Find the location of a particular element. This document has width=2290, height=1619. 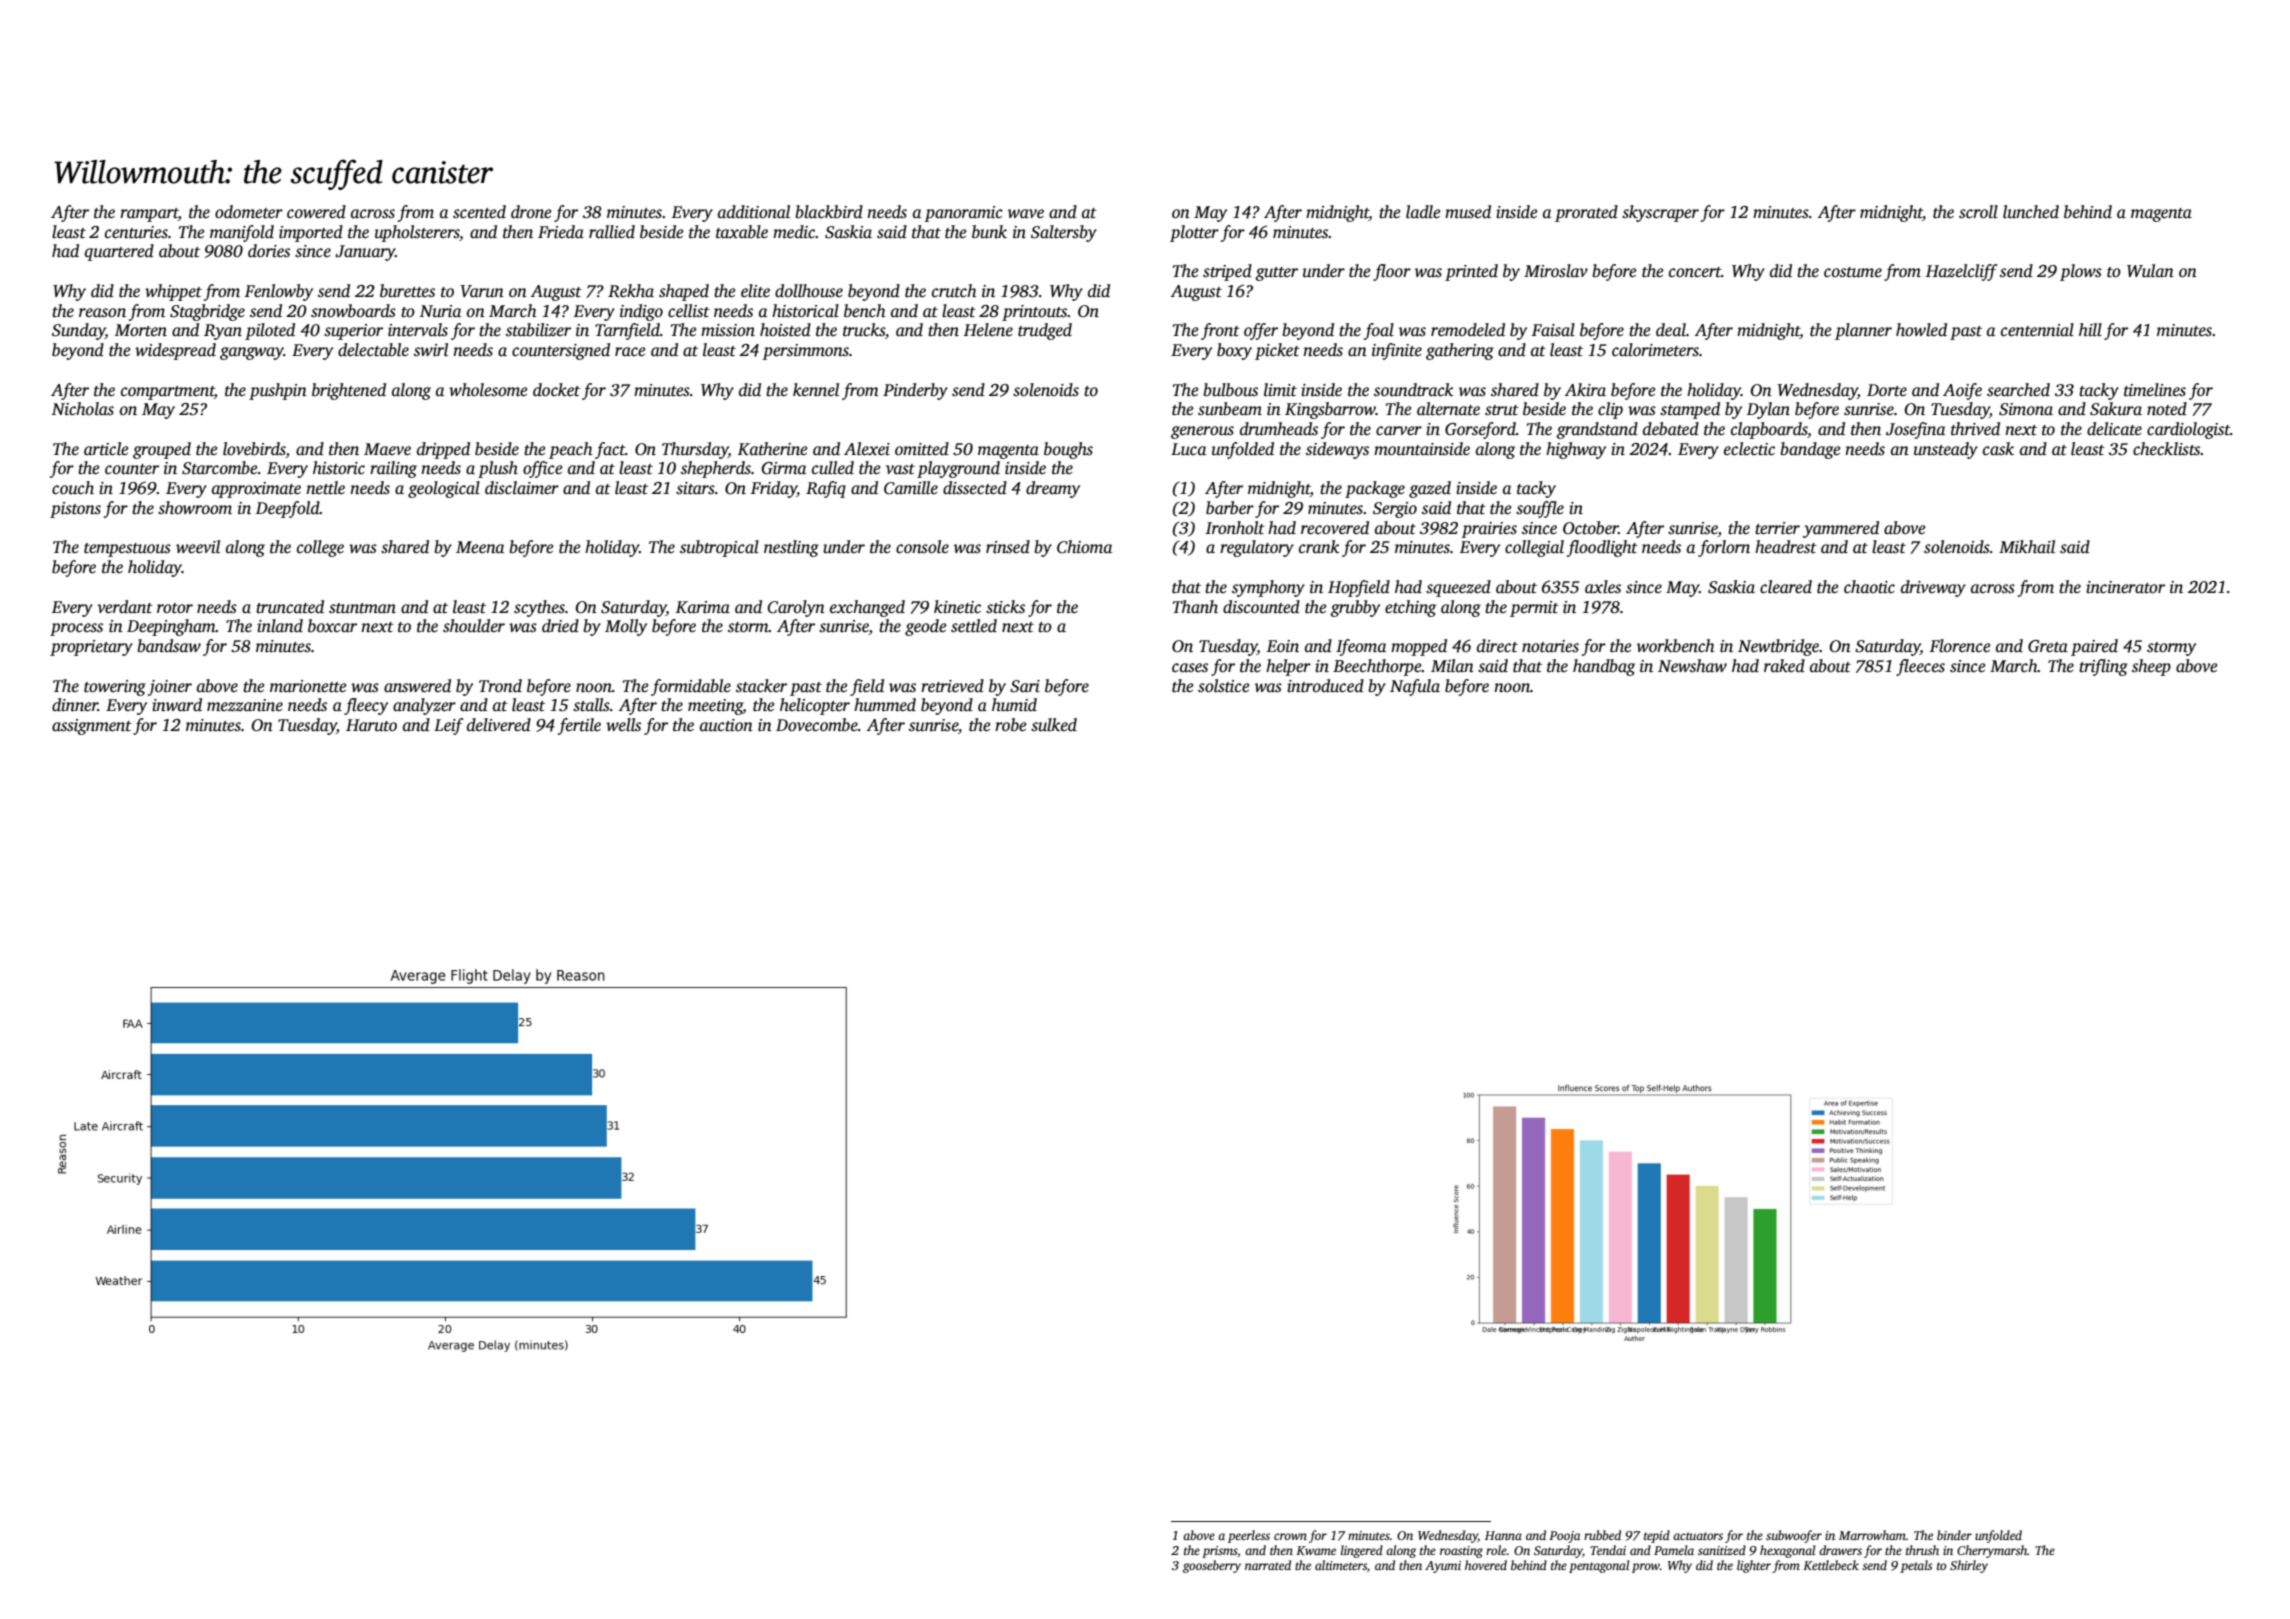

peerless is located at coordinates (1249, 1536).
